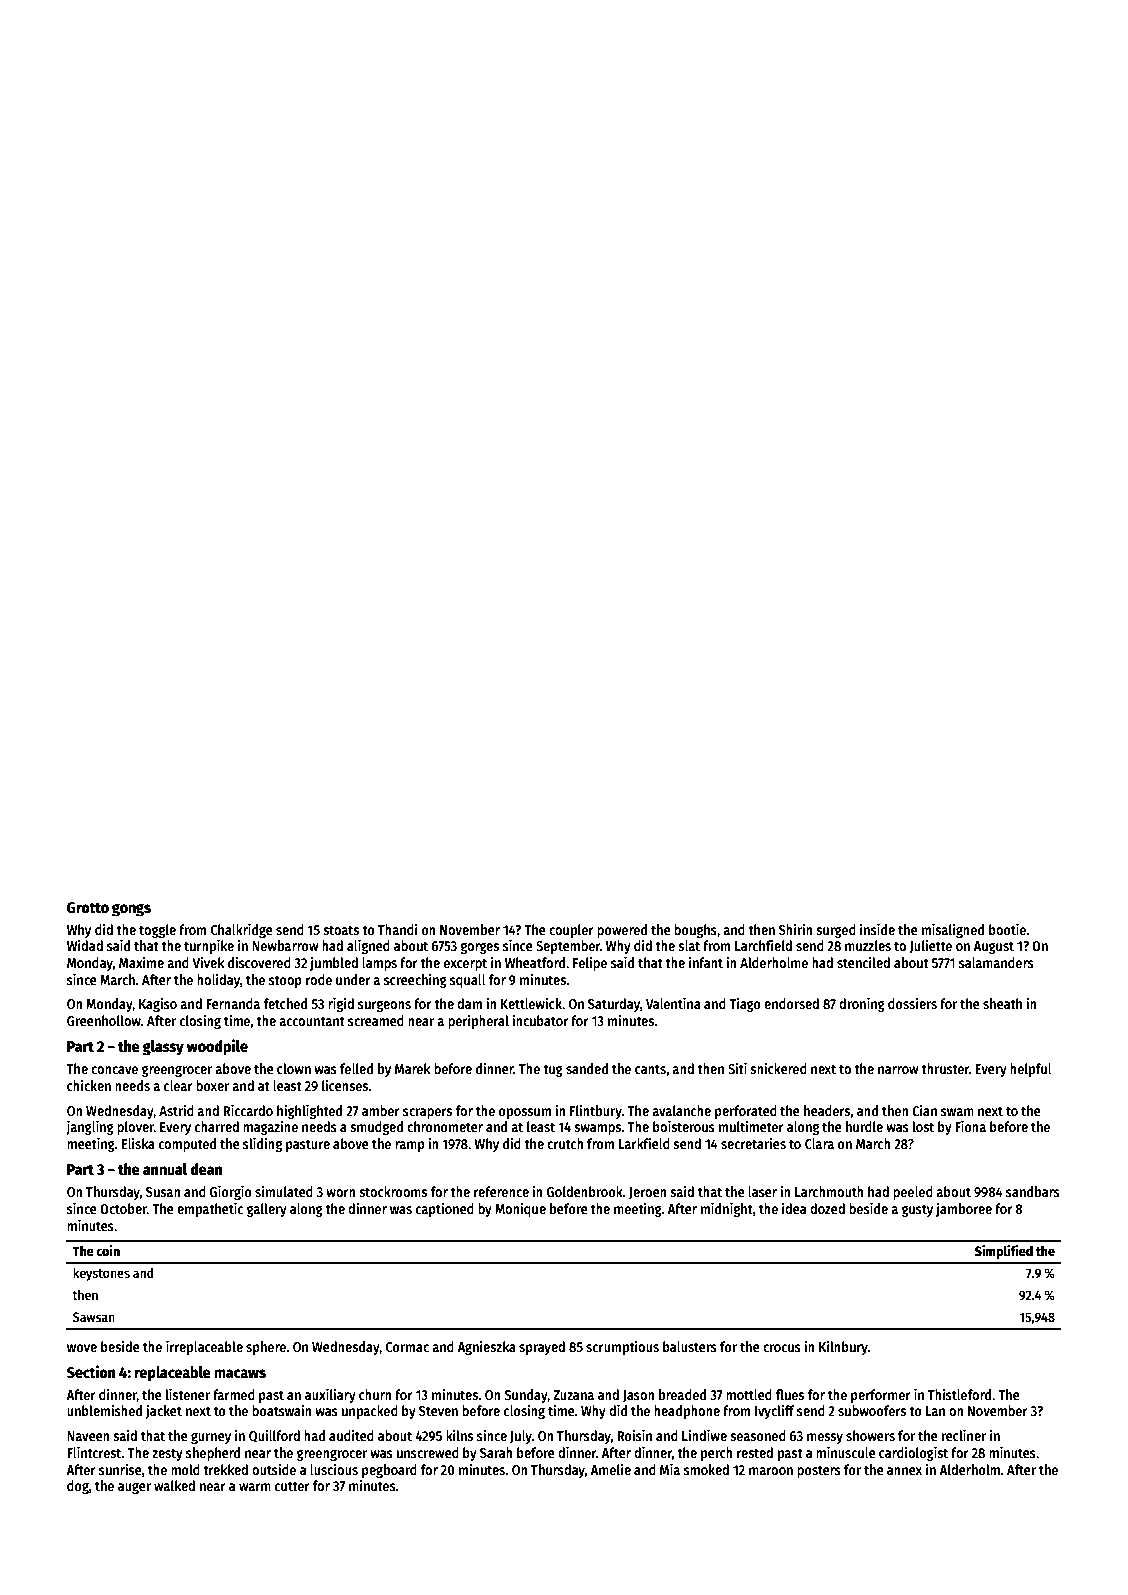  Describe the element at coordinates (274, 1469) in the page. I see `outside` at that location.
